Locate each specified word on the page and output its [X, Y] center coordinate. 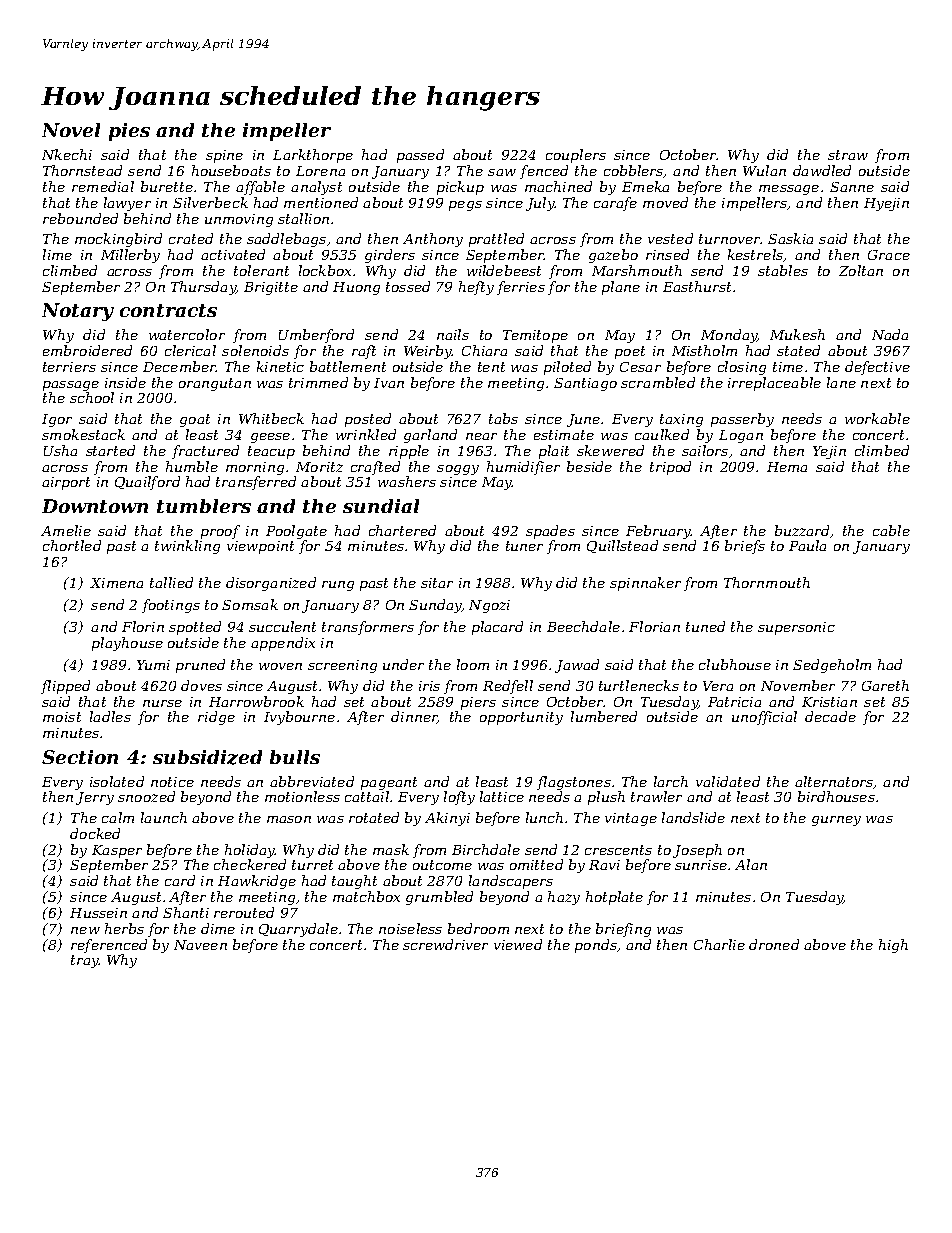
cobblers [633, 170]
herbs [124, 928]
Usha [60, 450]
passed [420, 156]
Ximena [116, 583]
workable [877, 418]
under [403, 664]
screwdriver [445, 944]
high [893, 946]
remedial [103, 186]
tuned [705, 626]
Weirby [428, 352]
